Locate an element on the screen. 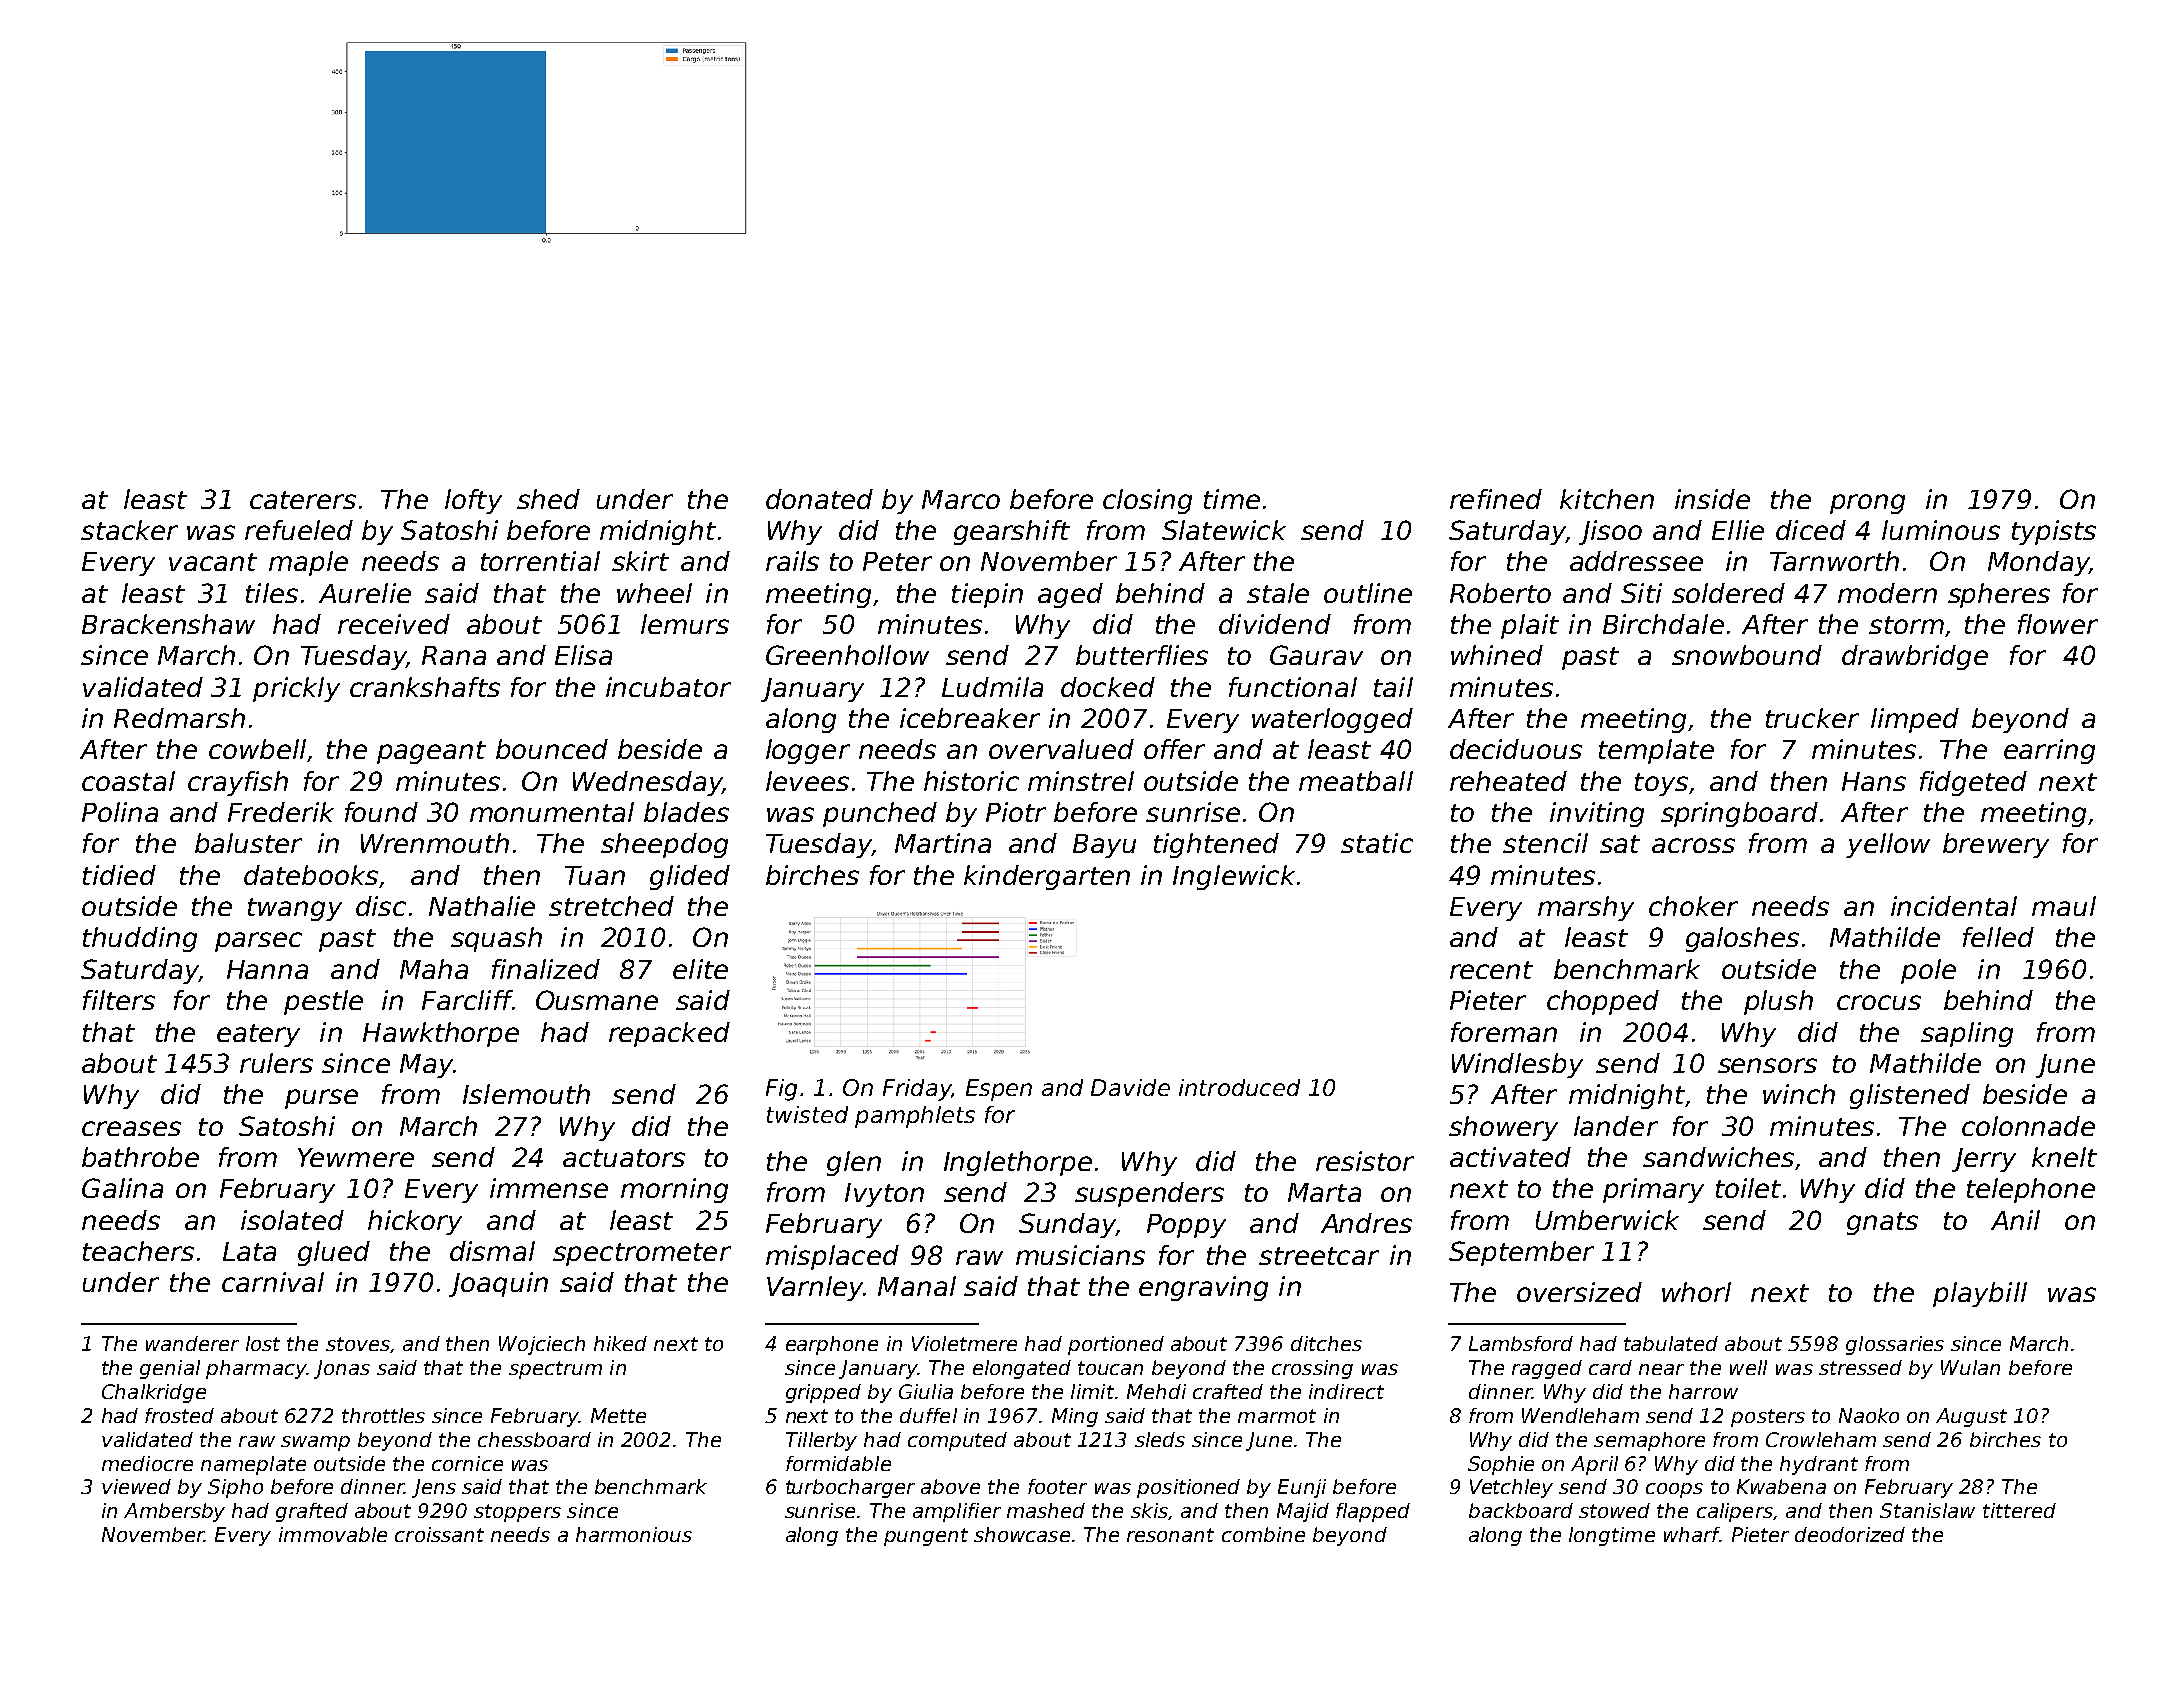 The height and width of the screenshot is (1683, 2178). recent is located at coordinates (1491, 970).
